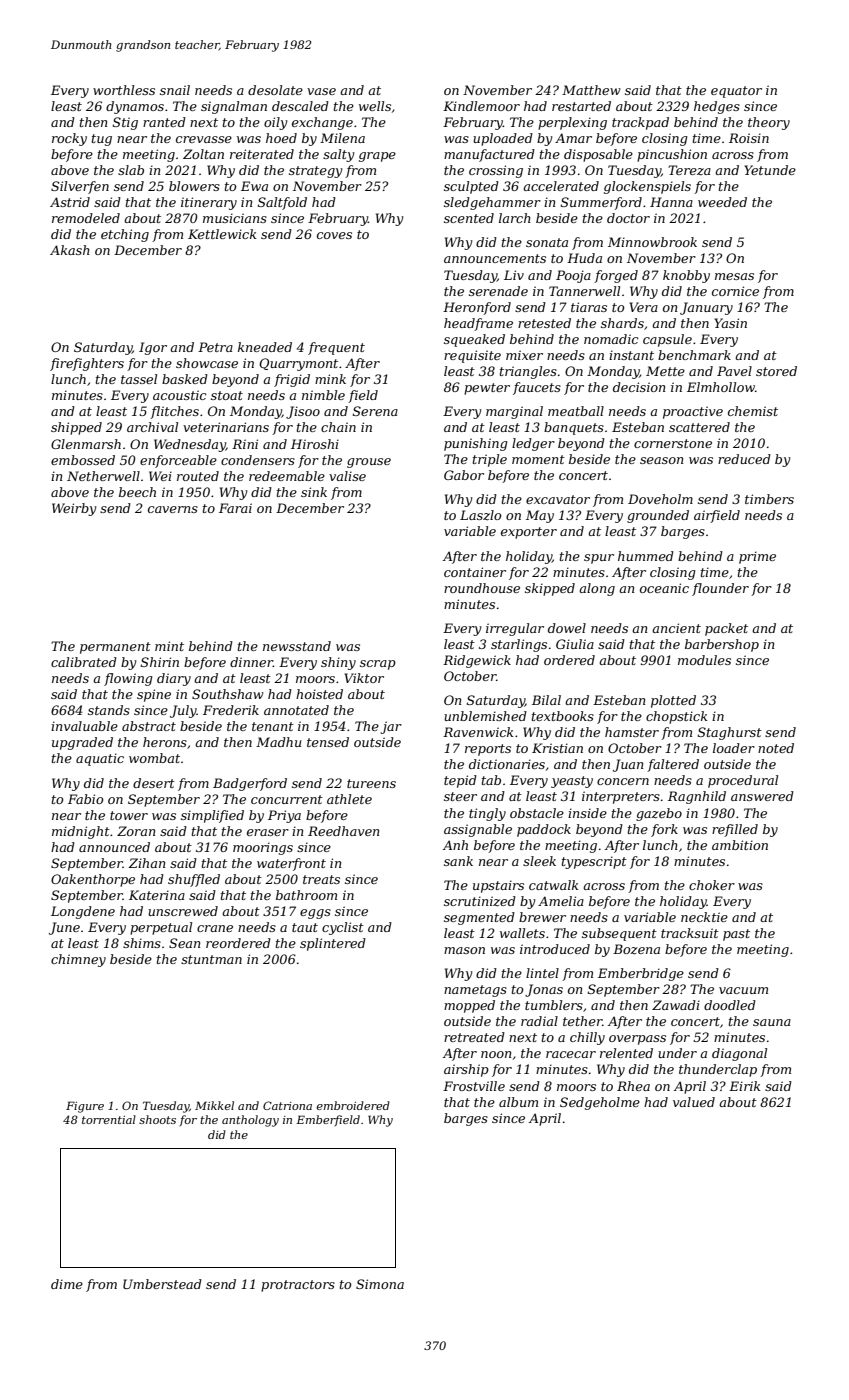 Image resolution: width=849 pixels, height=1400 pixels. I want to click on treats, so click(321, 879).
